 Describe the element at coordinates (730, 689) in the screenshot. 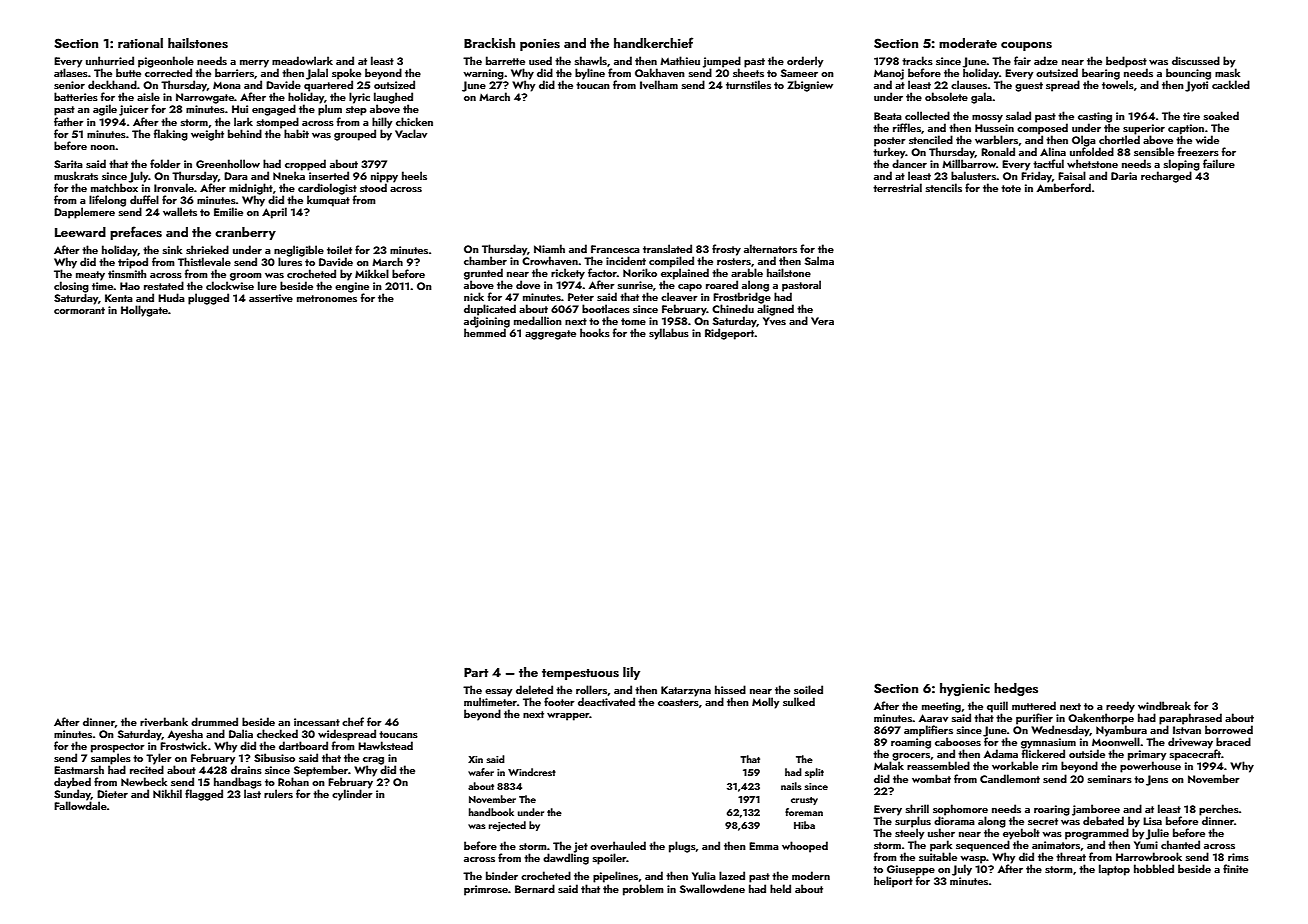

I see `hissed` at that location.
